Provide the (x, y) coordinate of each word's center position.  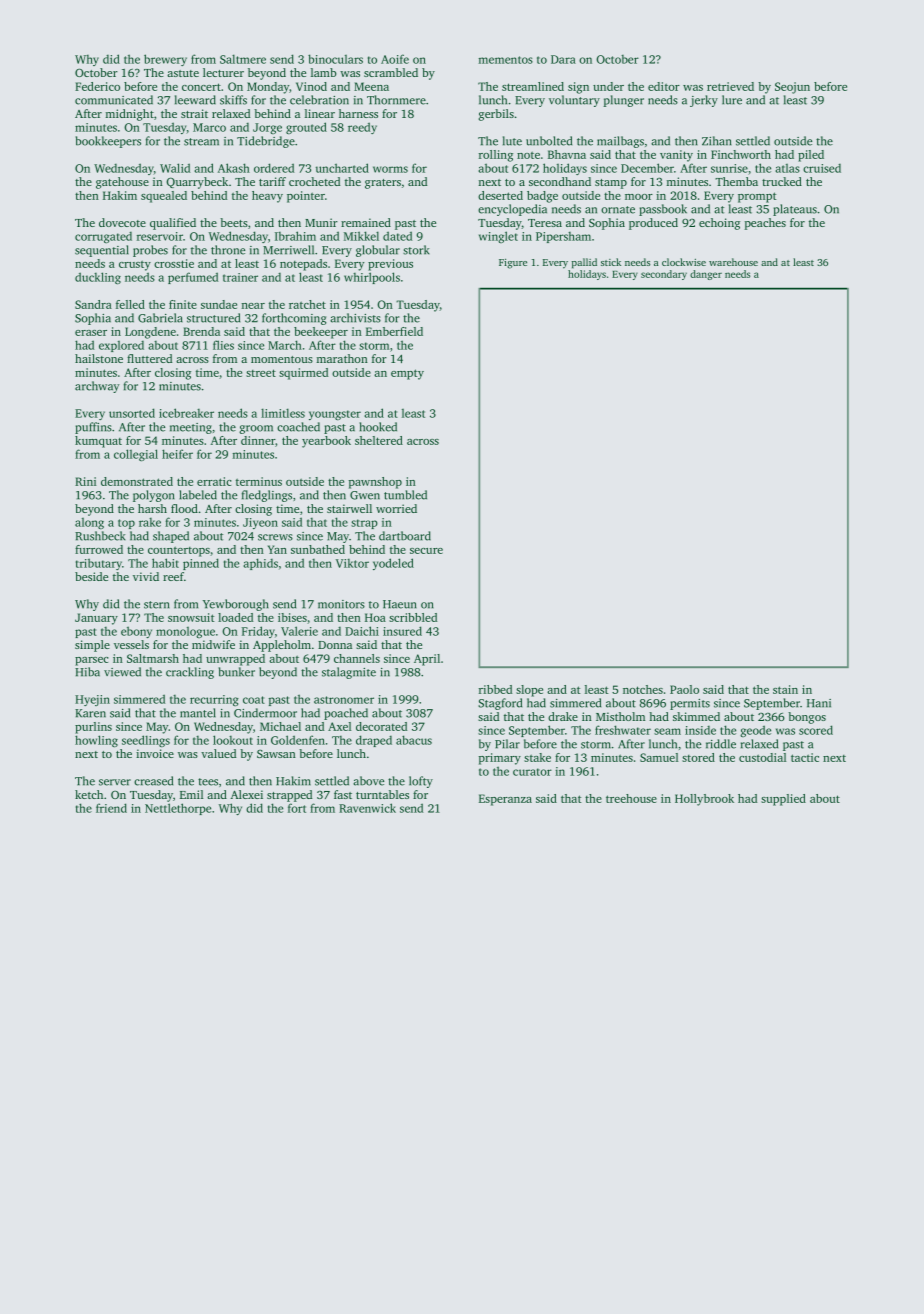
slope (529, 691)
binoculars (335, 59)
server (115, 782)
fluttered (149, 358)
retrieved (730, 86)
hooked (378, 427)
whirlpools (372, 278)
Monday (268, 88)
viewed (122, 672)
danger (706, 275)
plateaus (795, 210)
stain (785, 689)
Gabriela (160, 318)
